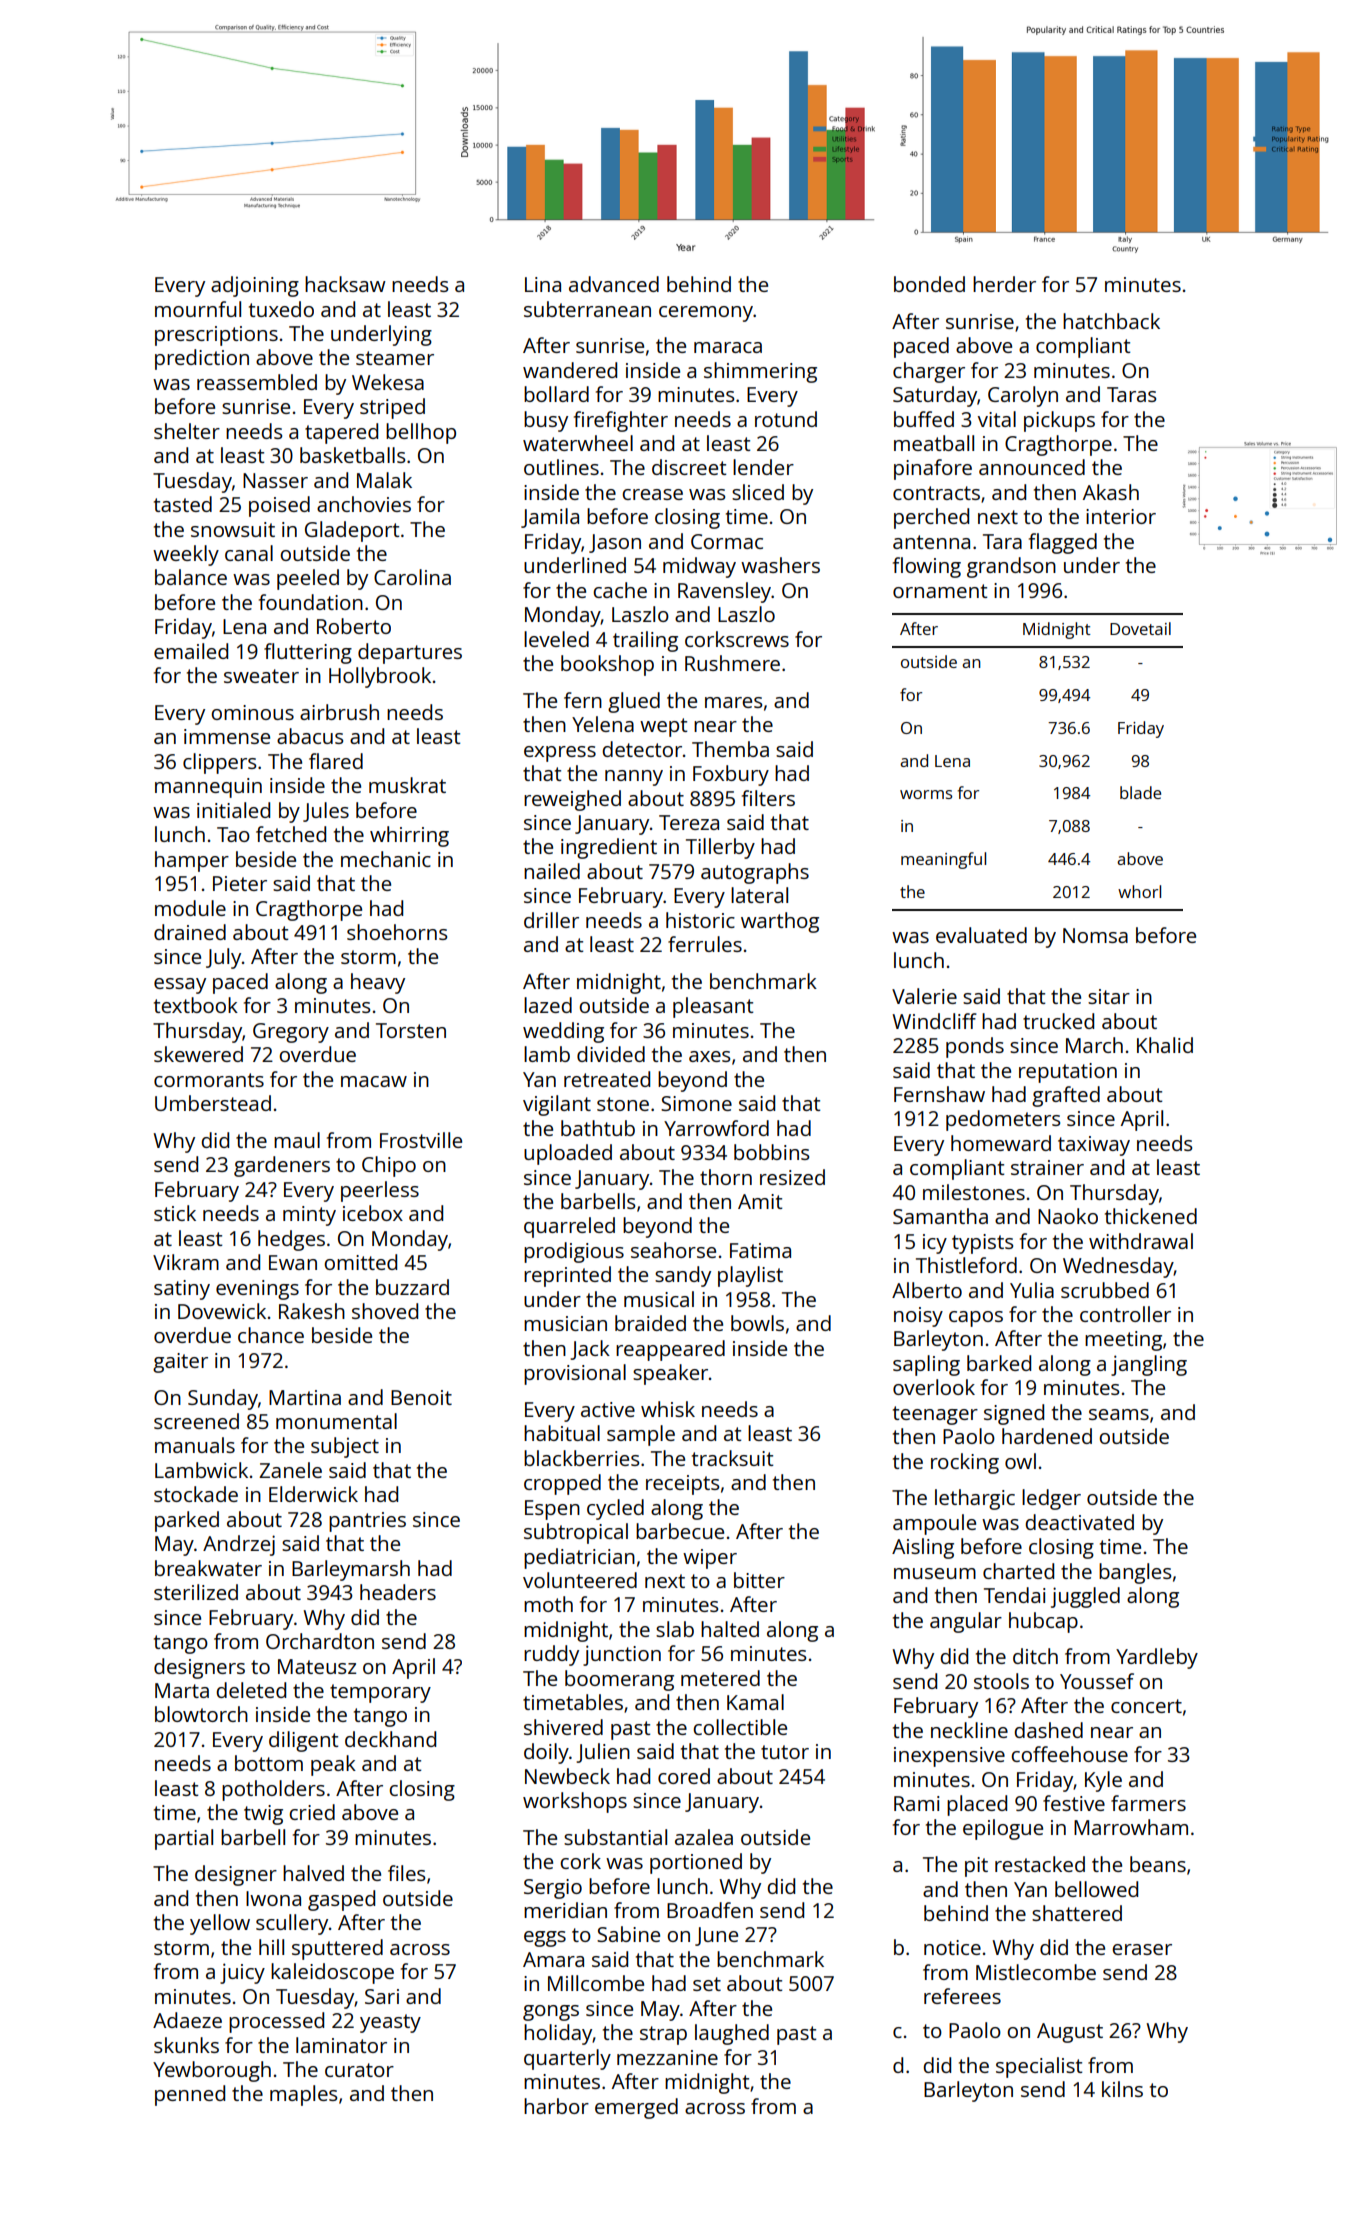  I want to click on Benoit, so click(421, 1397).
